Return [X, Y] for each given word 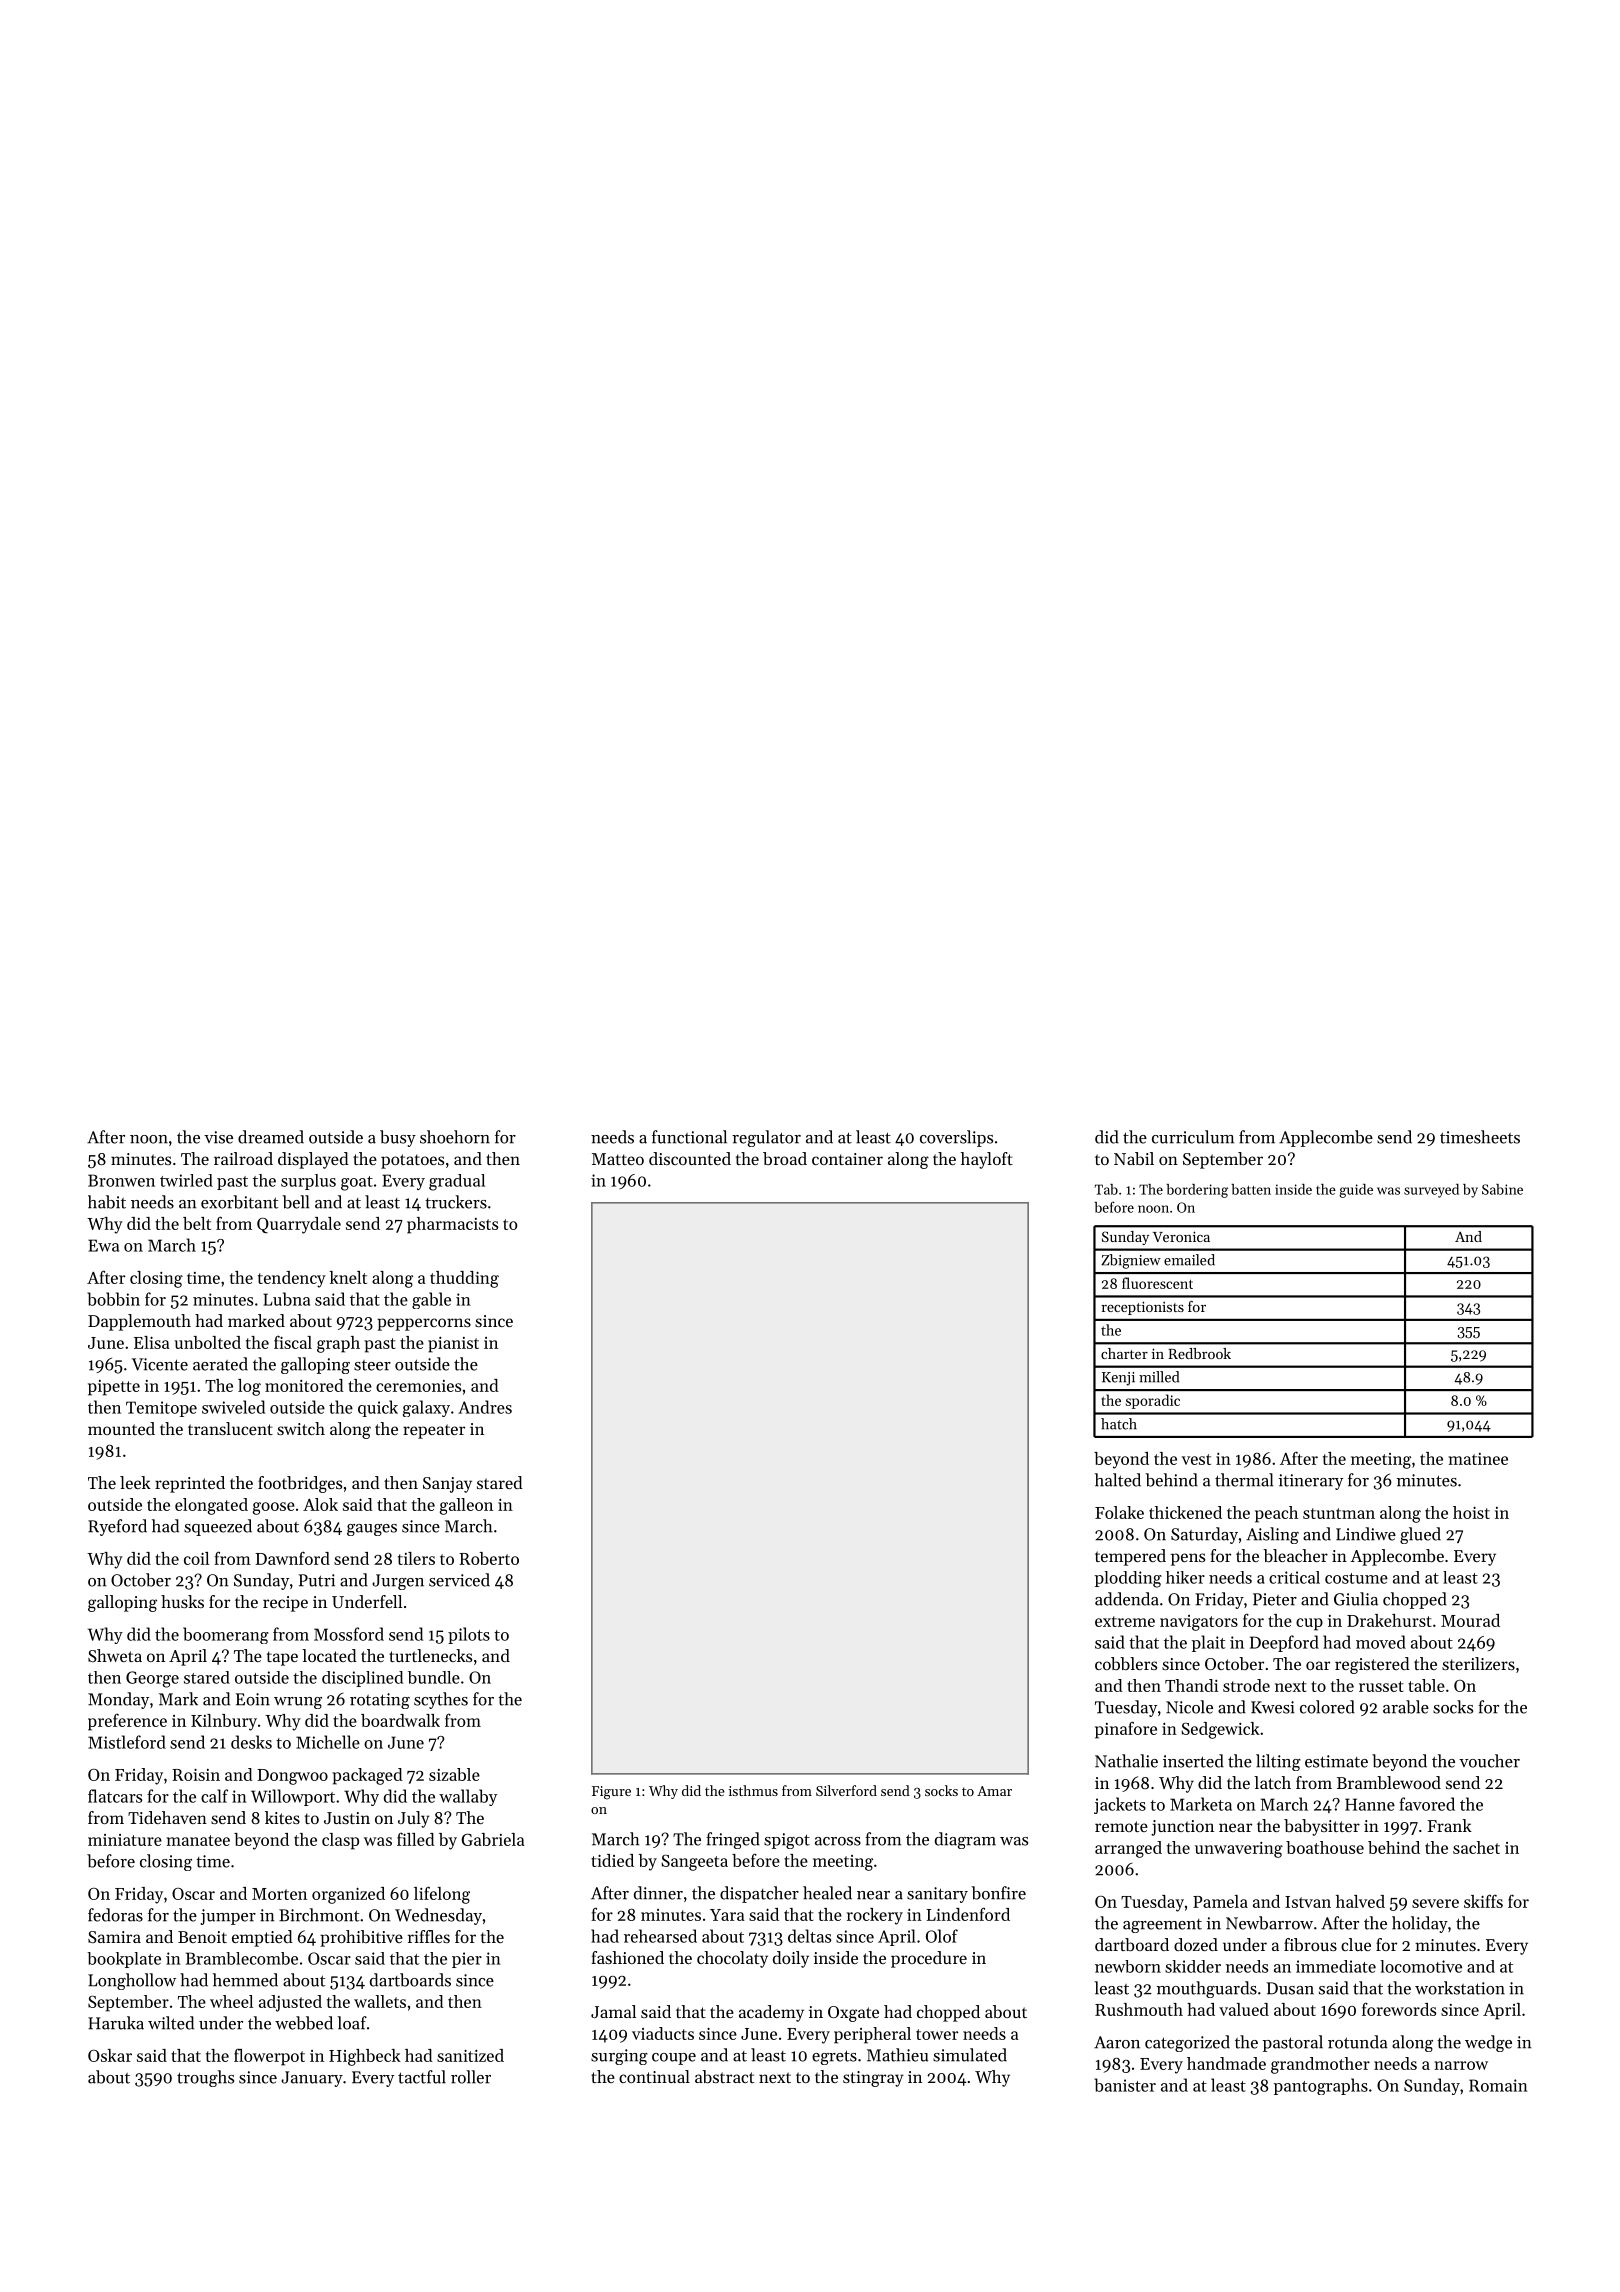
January [312, 2079]
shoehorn [455, 1137]
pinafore [1126, 1730]
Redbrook [1199, 1353]
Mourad [1470, 1620]
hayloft [987, 1160]
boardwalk [400, 1720]
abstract [724, 2076]
